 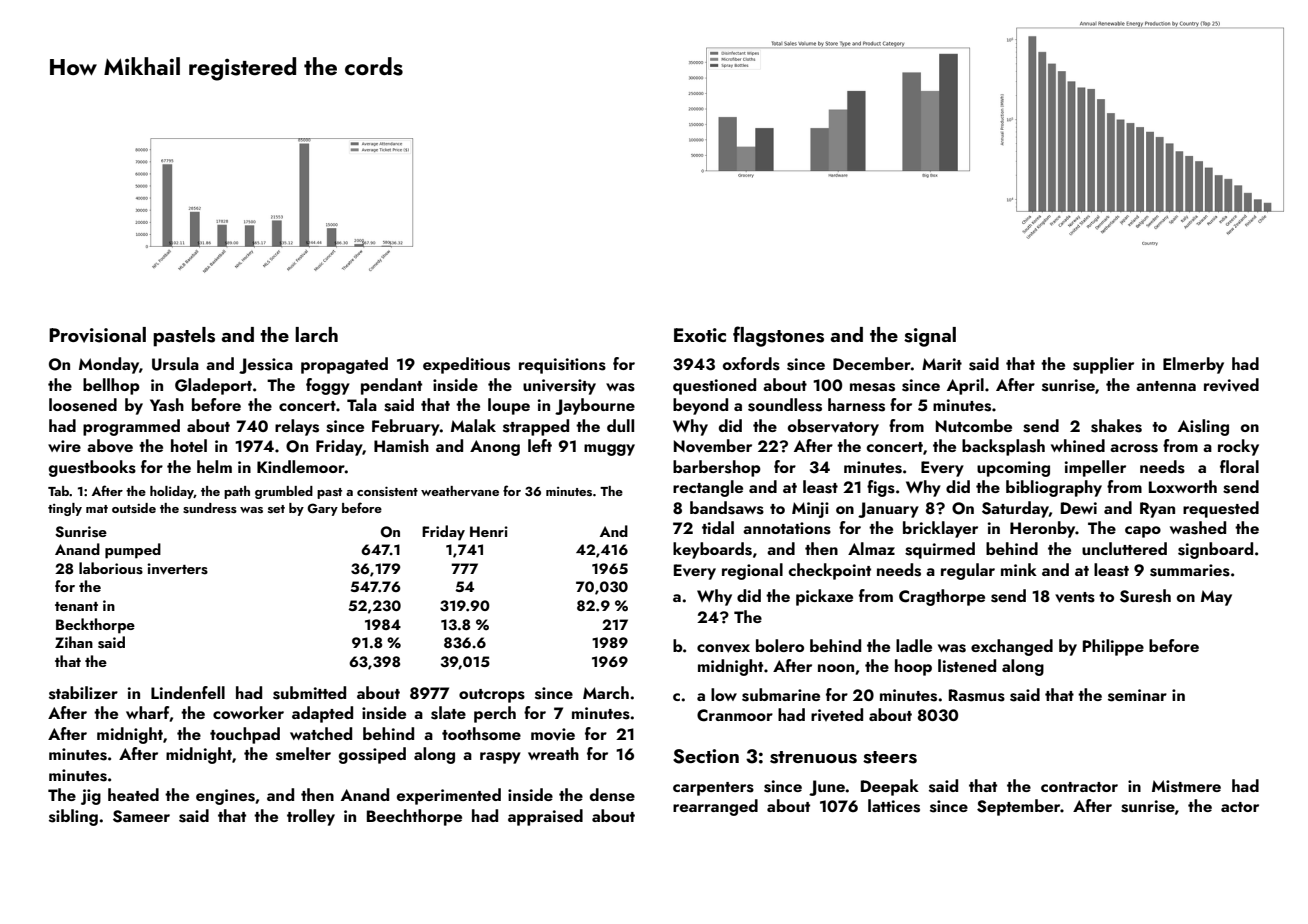 I want to click on upcoming, so click(x=1013, y=469).
